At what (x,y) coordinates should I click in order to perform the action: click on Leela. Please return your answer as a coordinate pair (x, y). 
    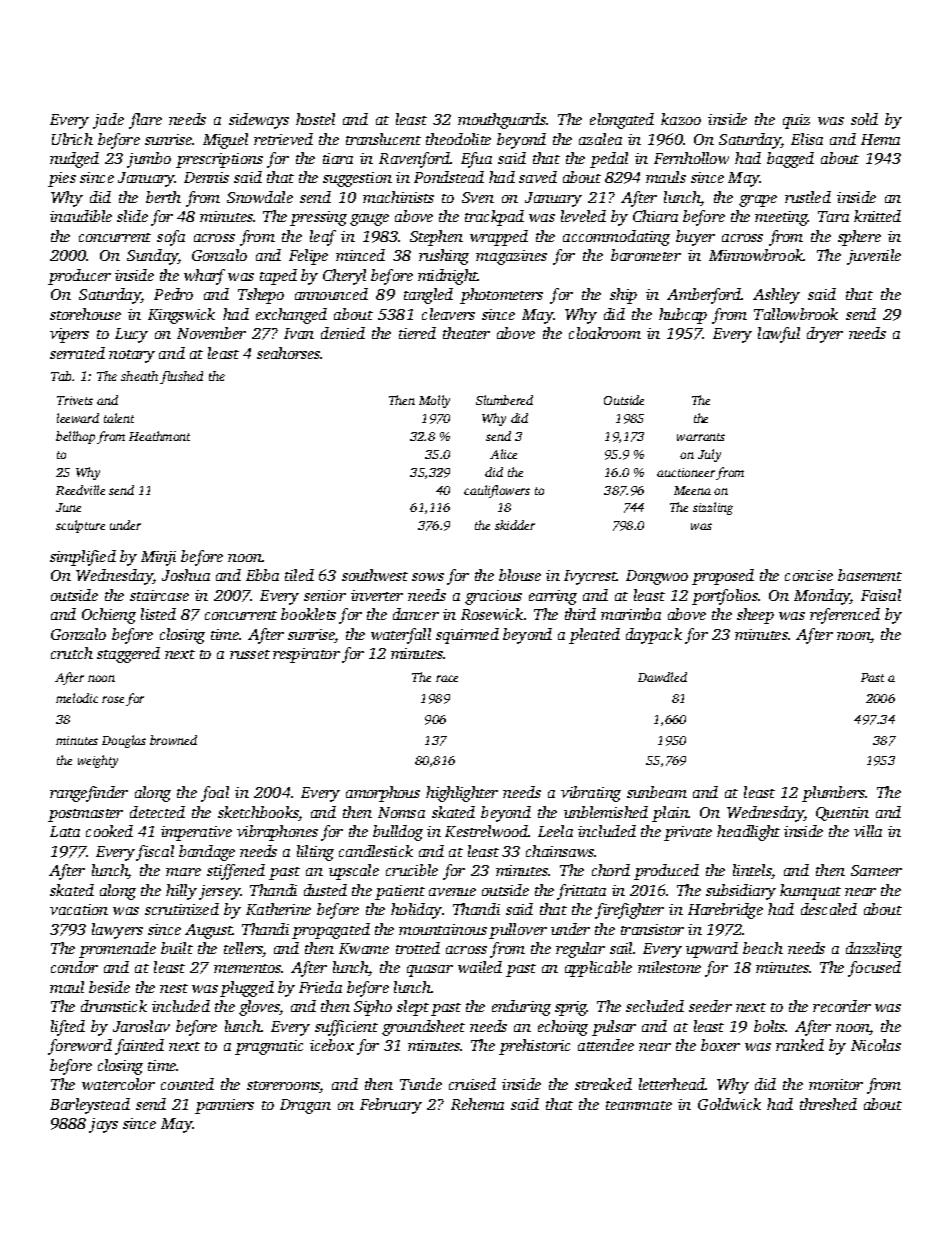
    Looking at the image, I should click on (555, 831).
